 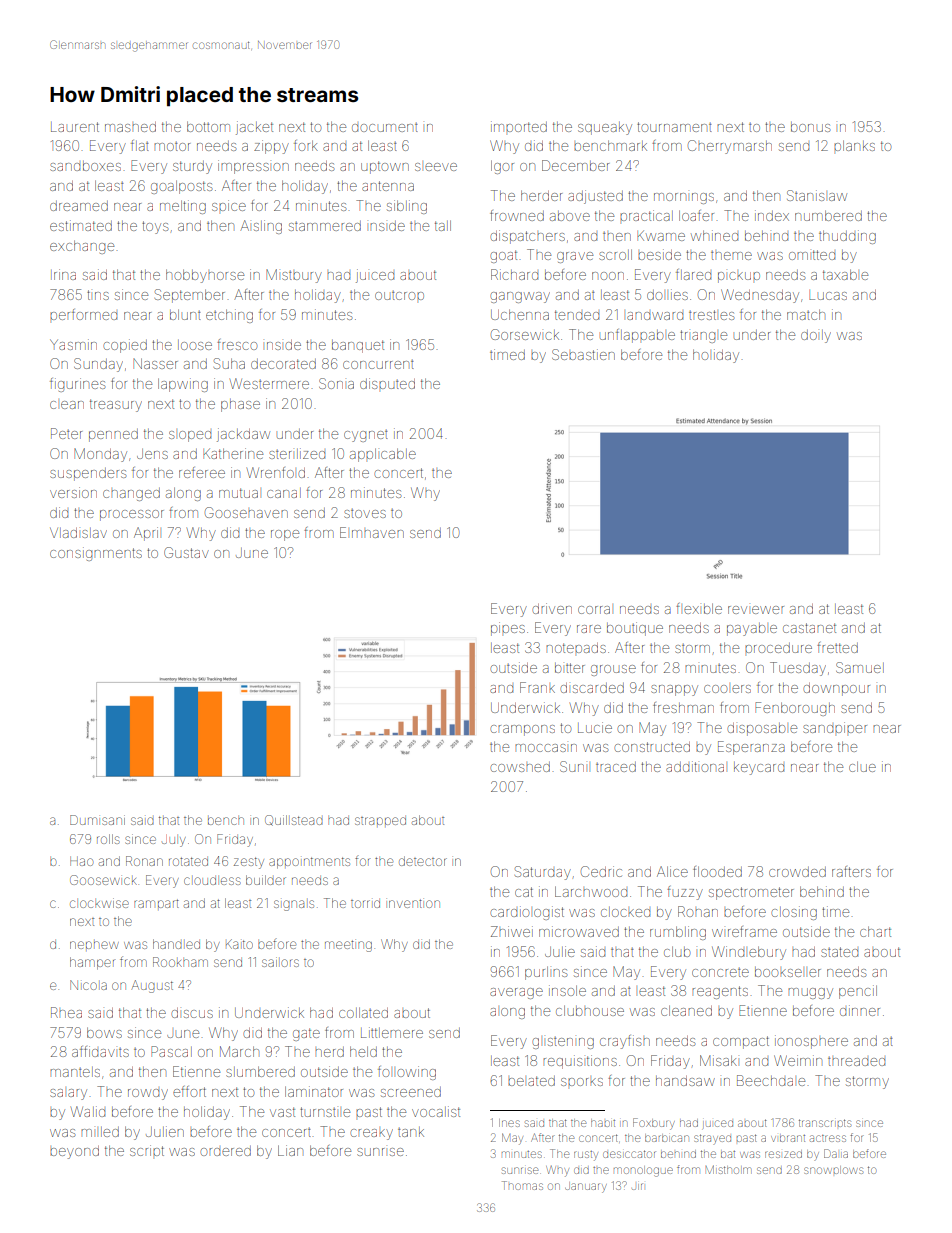 What do you see at coordinates (208, 126) in the screenshot?
I see `bottom` at bounding box center [208, 126].
